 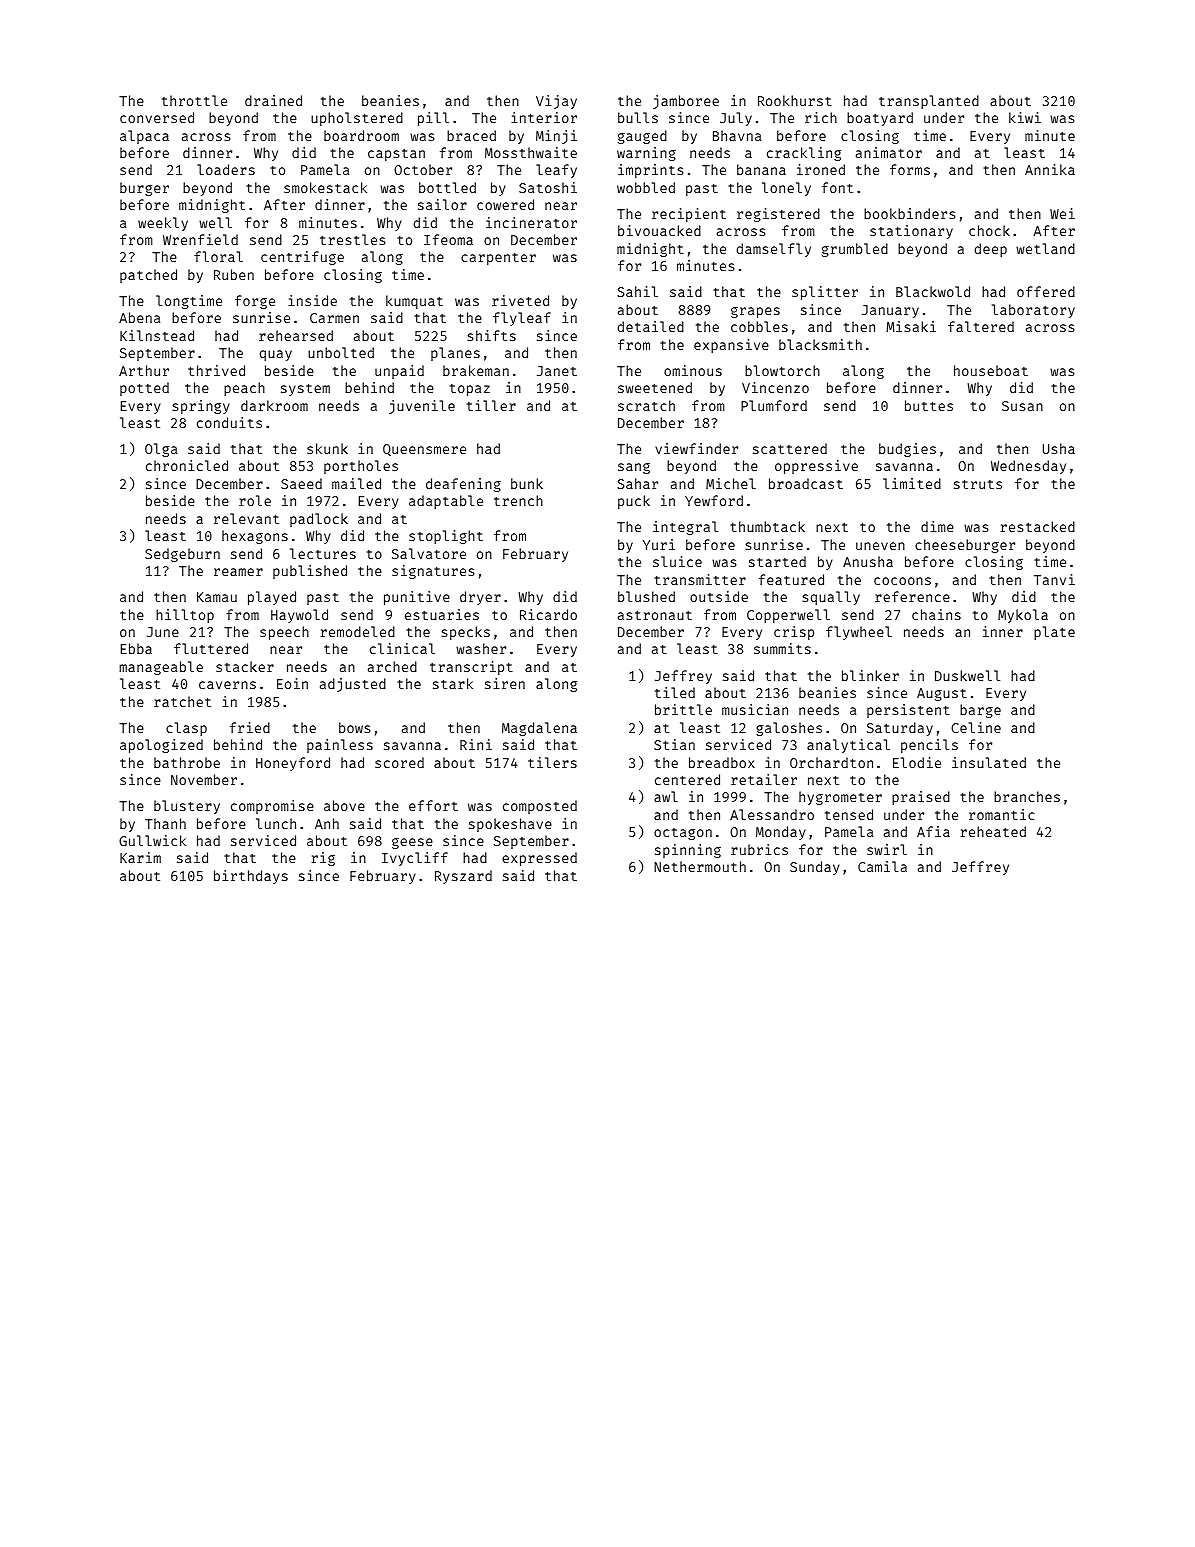 I want to click on scored, so click(x=399, y=762).
